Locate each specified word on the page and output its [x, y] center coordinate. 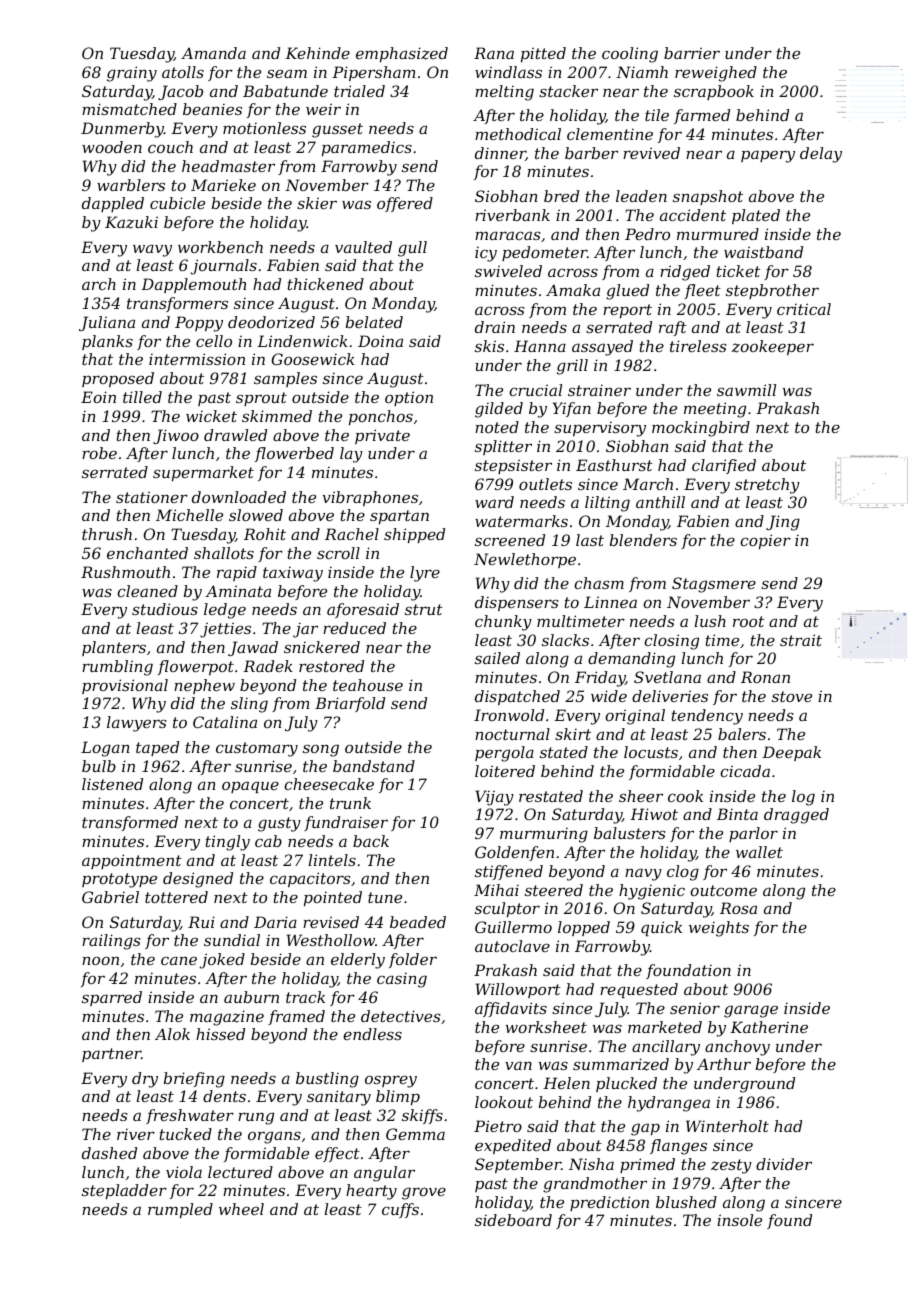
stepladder [124, 1191]
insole [739, 1220]
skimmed [277, 416]
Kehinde [317, 53]
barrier [692, 53]
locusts [651, 752]
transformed [130, 823]
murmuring [544, 835]
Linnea [610, 602]
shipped [414, 535]
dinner [500, 154]
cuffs [400, 1210]
